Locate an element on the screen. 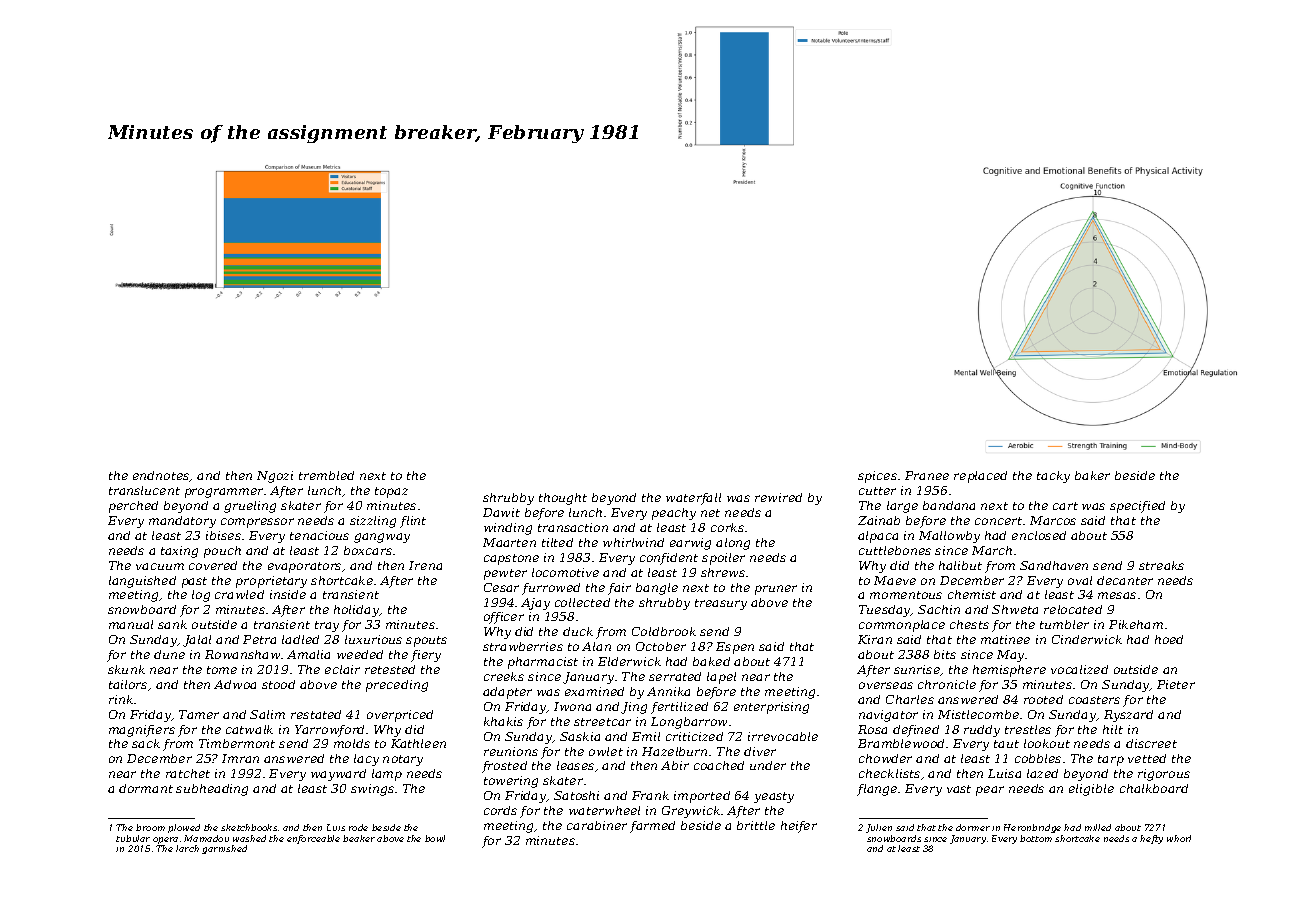 Image resolution: width=1308 pixels, height=924 pixels. garnished is located at coordinates (224, 849).
